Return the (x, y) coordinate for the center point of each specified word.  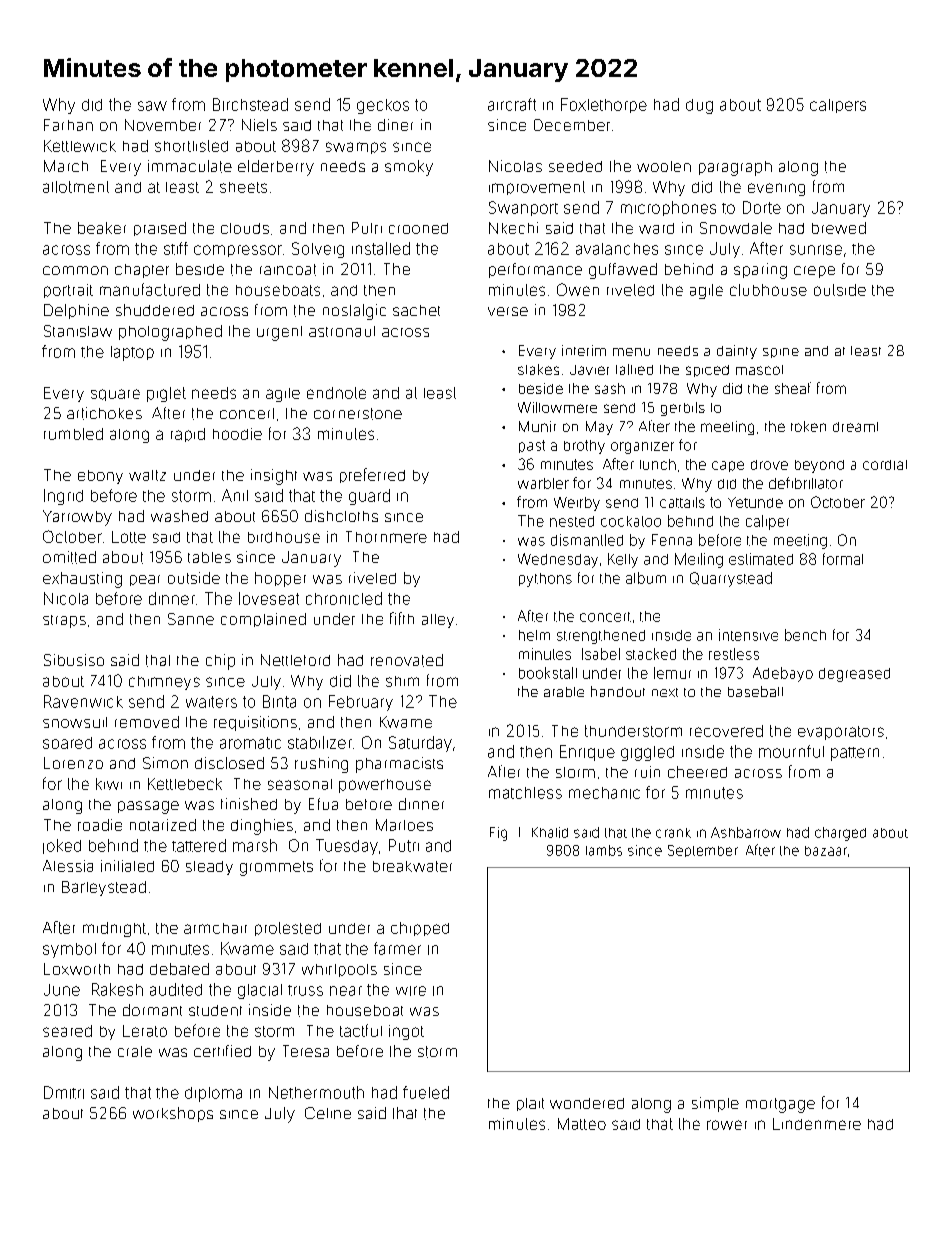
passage (148, 807)
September (703, 851)
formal (843, 559)
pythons (545, 580)
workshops (173, 1114)
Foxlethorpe (604, 105)
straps (64, 621)
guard (369, 497)
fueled (426, 1092)
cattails (682, 502)
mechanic (604, 793)
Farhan (68, 125)
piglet (166, 394)
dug (699, 106)
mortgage (780, 1105)
